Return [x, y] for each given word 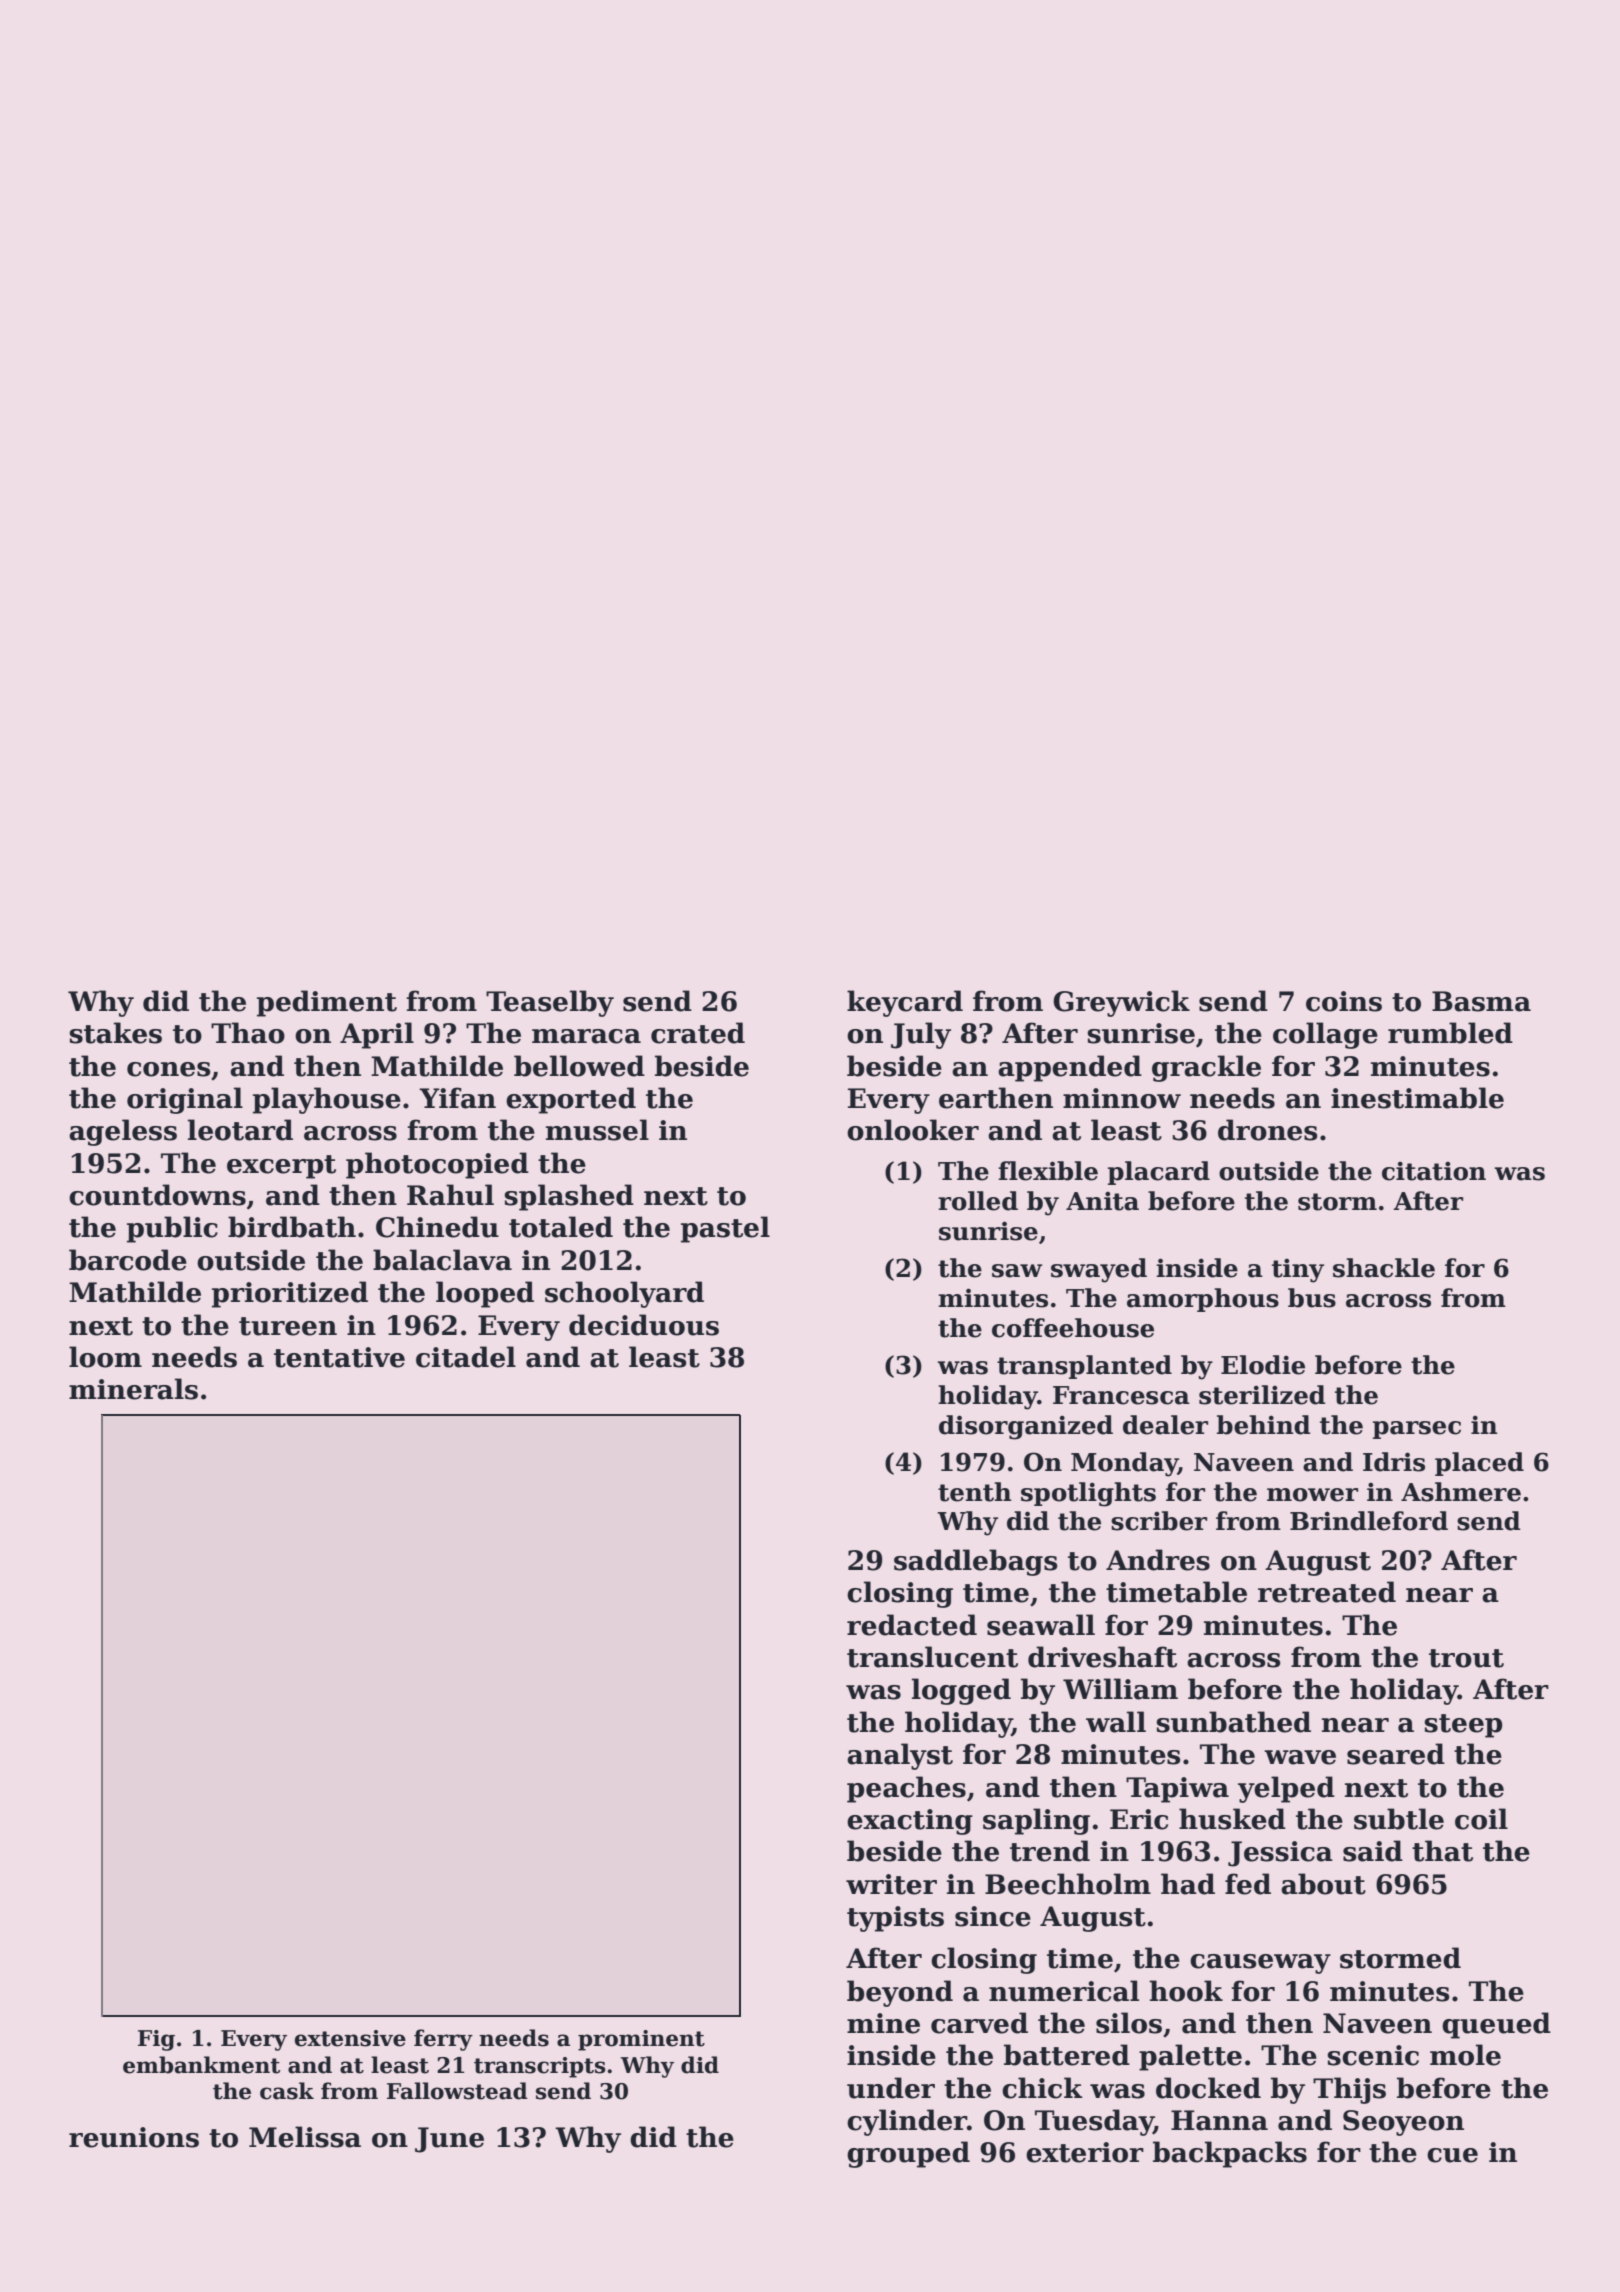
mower [1312, 1495]
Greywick [1121, 1003]
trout [1466, 1658]
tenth [975, 1492]
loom [105, 1357]
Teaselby [550, 1003]
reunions [134, 2137]
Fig [156, 2040]
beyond [900, 1993]
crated [698, 1033]
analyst [900, 1756]
